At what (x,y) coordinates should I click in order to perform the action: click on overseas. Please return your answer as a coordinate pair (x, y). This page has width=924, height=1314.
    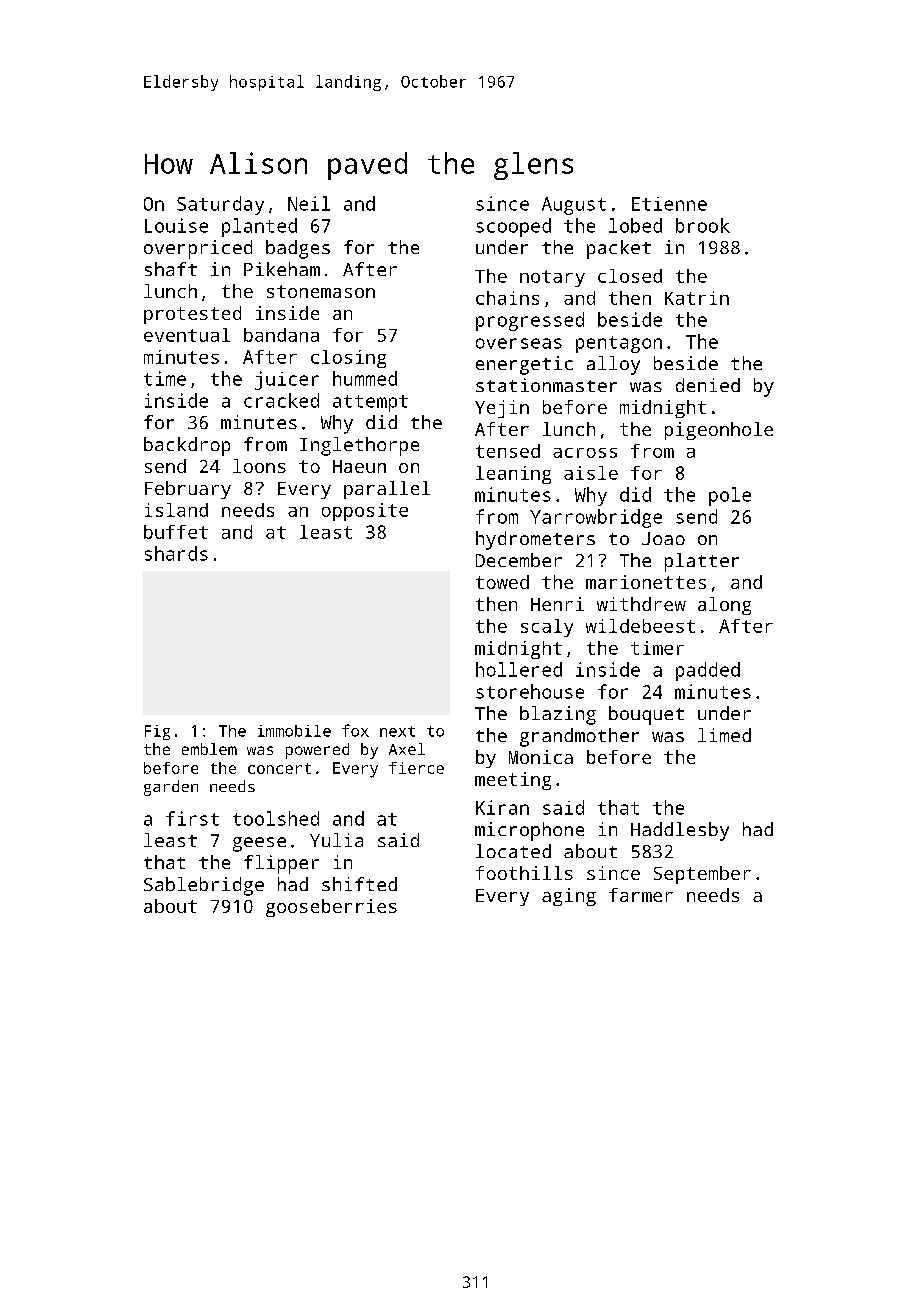
    Looking at the image, I should click on (519, 343).
